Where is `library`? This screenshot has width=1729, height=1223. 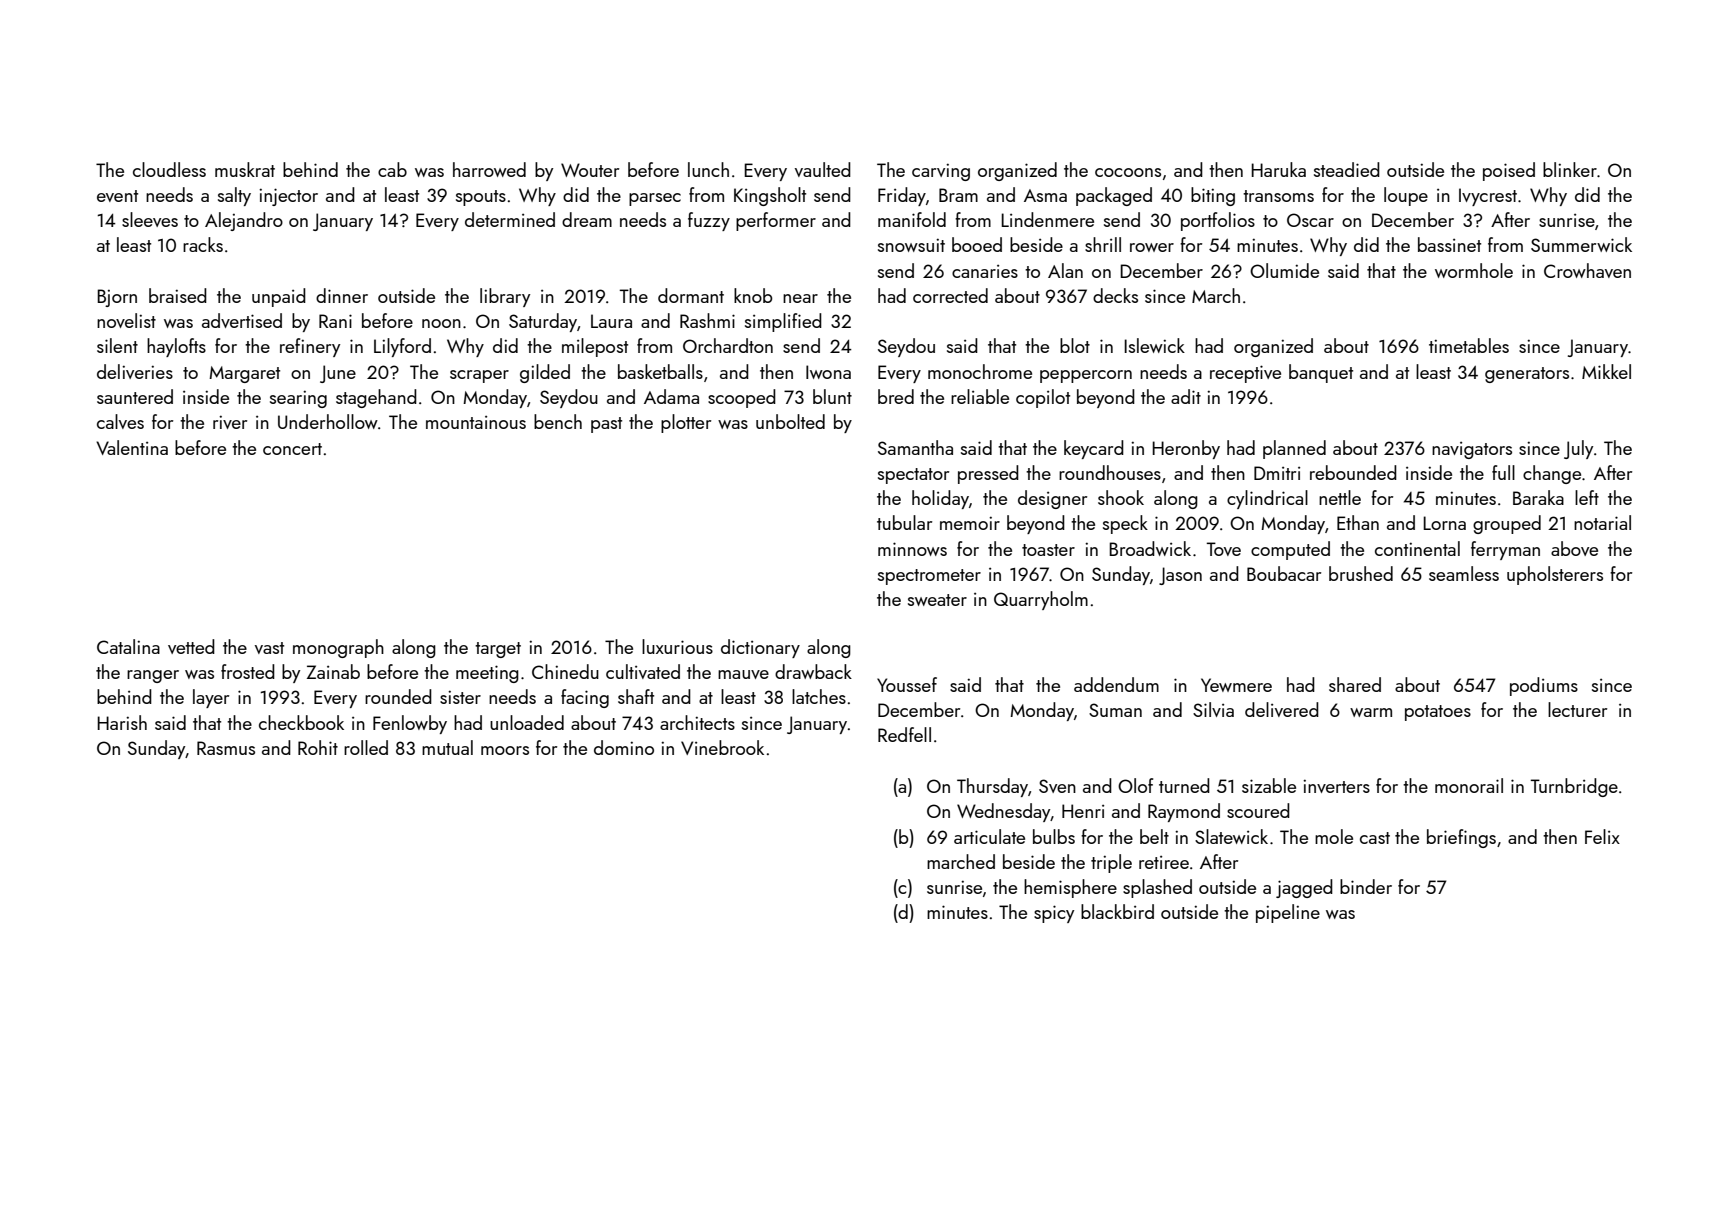
library is located at coordinates (505, 297).
